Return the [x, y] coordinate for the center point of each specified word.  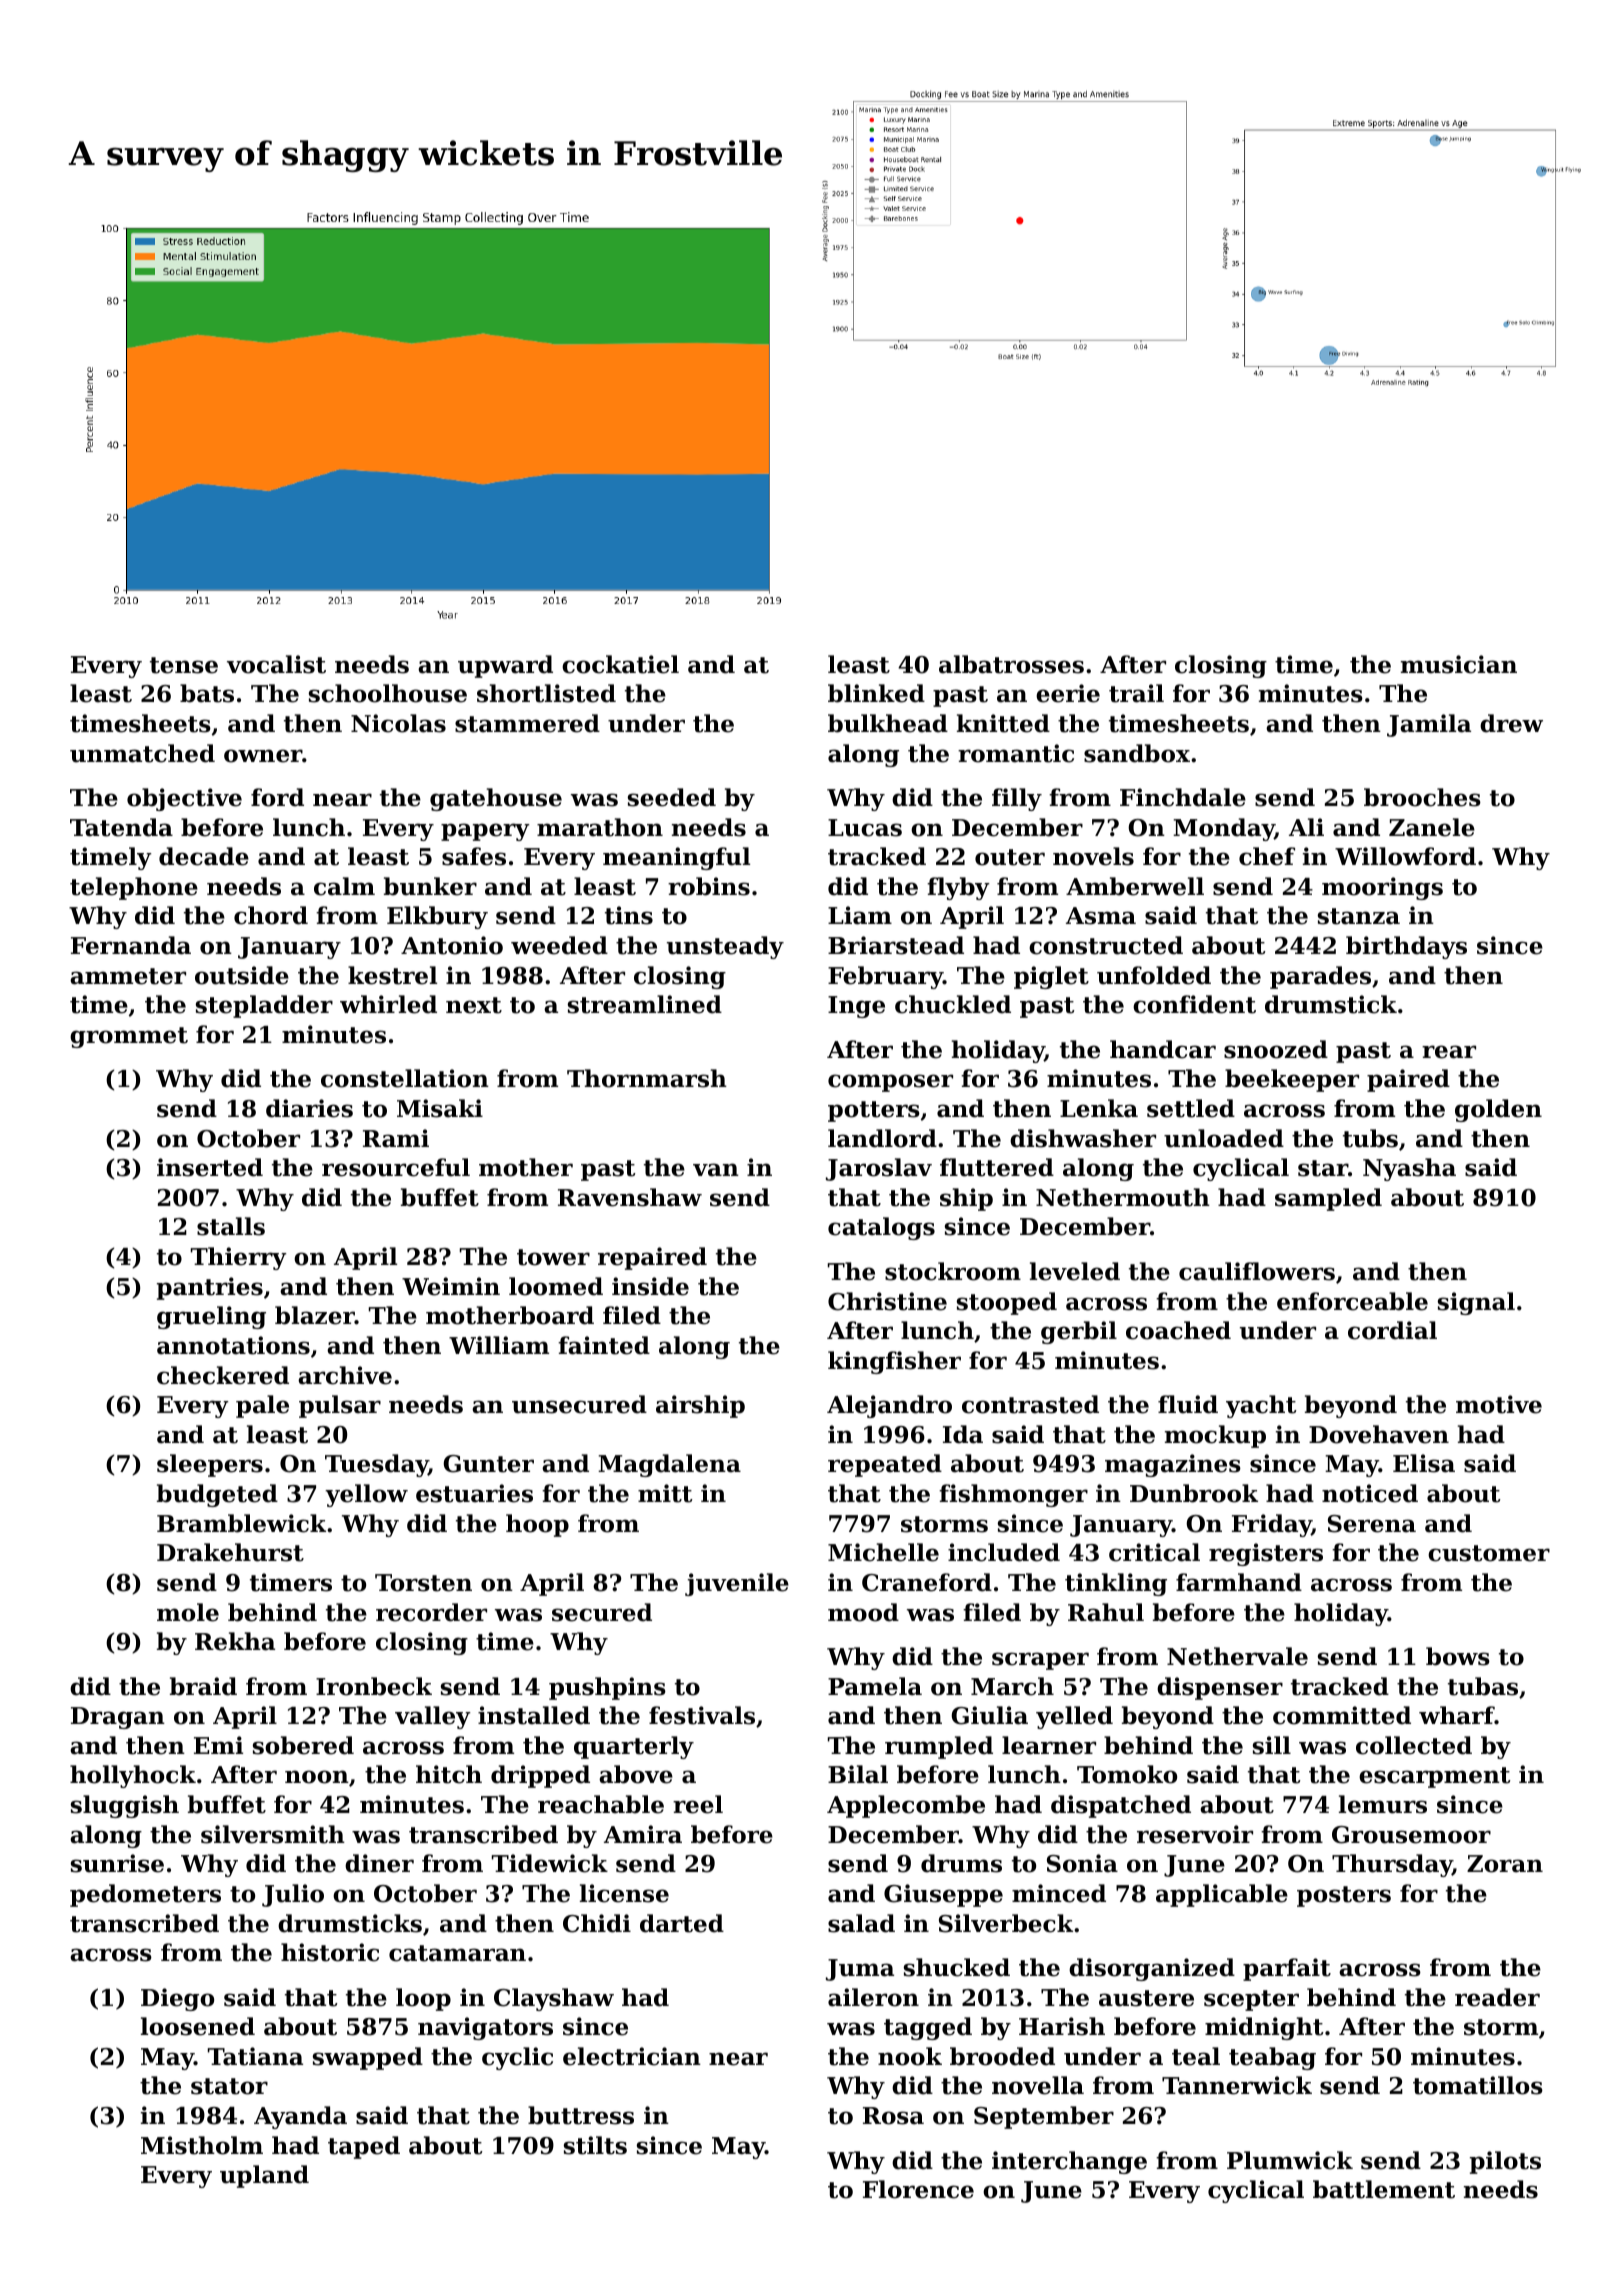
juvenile [737, 1584]
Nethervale [1237, 1656]
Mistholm [202, 2145]
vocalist [276, 664]
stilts [595, 2145]
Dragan [118, 1718]
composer [890, 1083]
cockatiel [620, 664]
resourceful [396, 1167]
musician [1459, 664]
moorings [1382, 888]
